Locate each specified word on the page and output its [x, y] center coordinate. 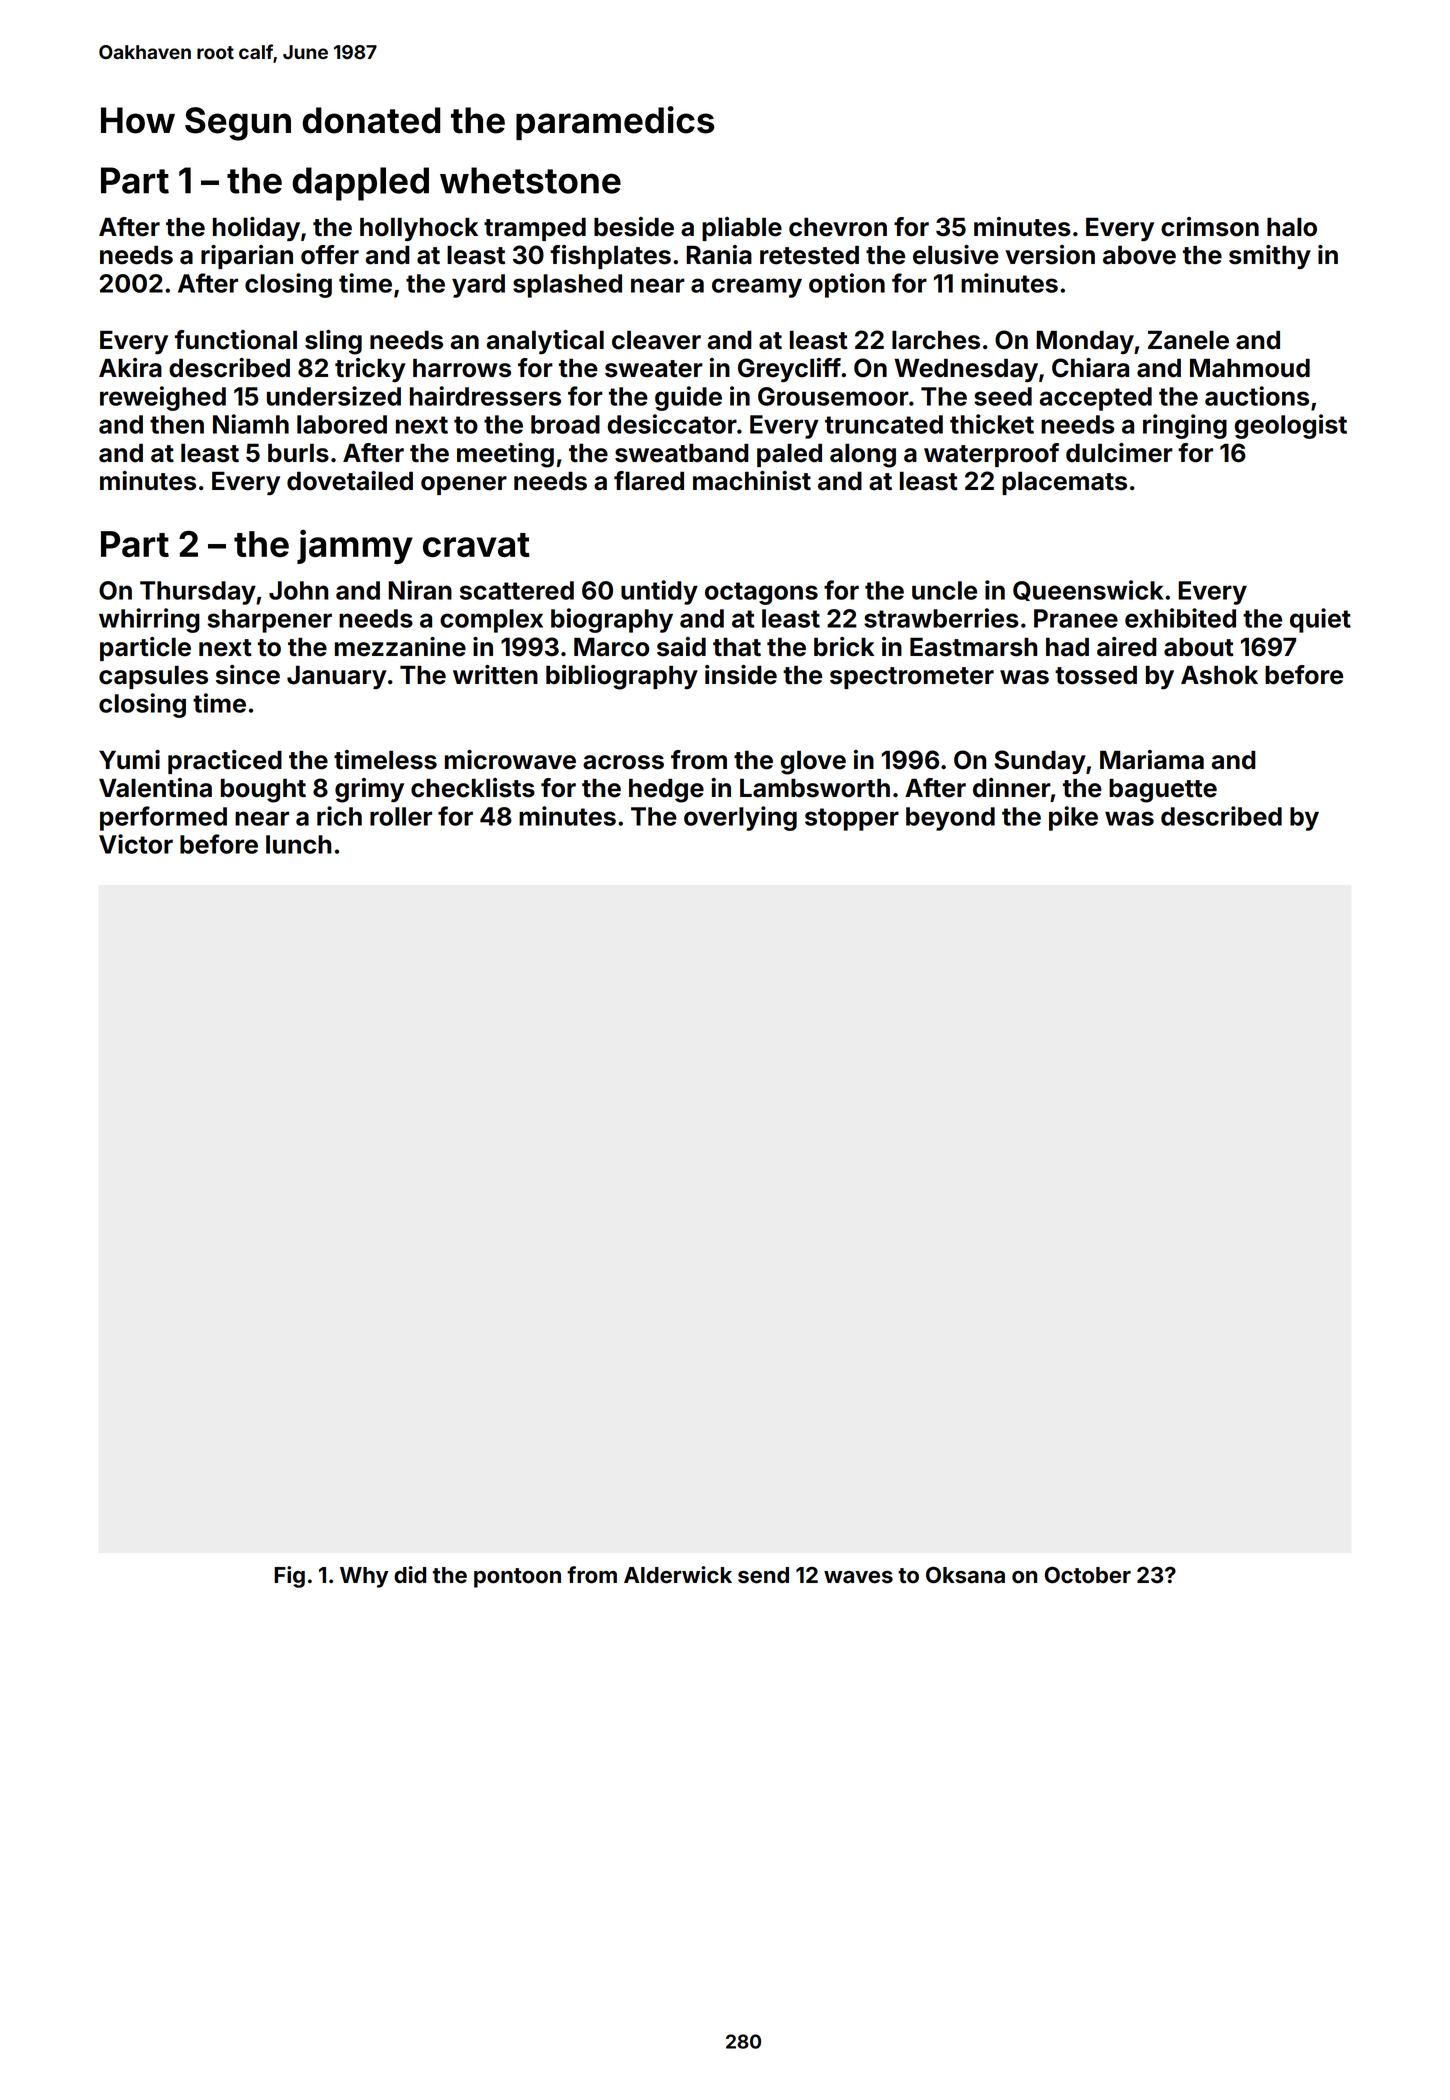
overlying [740, 818]
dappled [360, 184]
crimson [1210, 227]
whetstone [530, 180]
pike [1073, 818]
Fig [289, 1577]
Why [364, 1577]
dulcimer [1119, 453]
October [1088, 1575]
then [177, 424]
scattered [517, 590]
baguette [1163, 791]
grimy [369, 790]
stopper [852, 819]
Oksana [965, 1575]
